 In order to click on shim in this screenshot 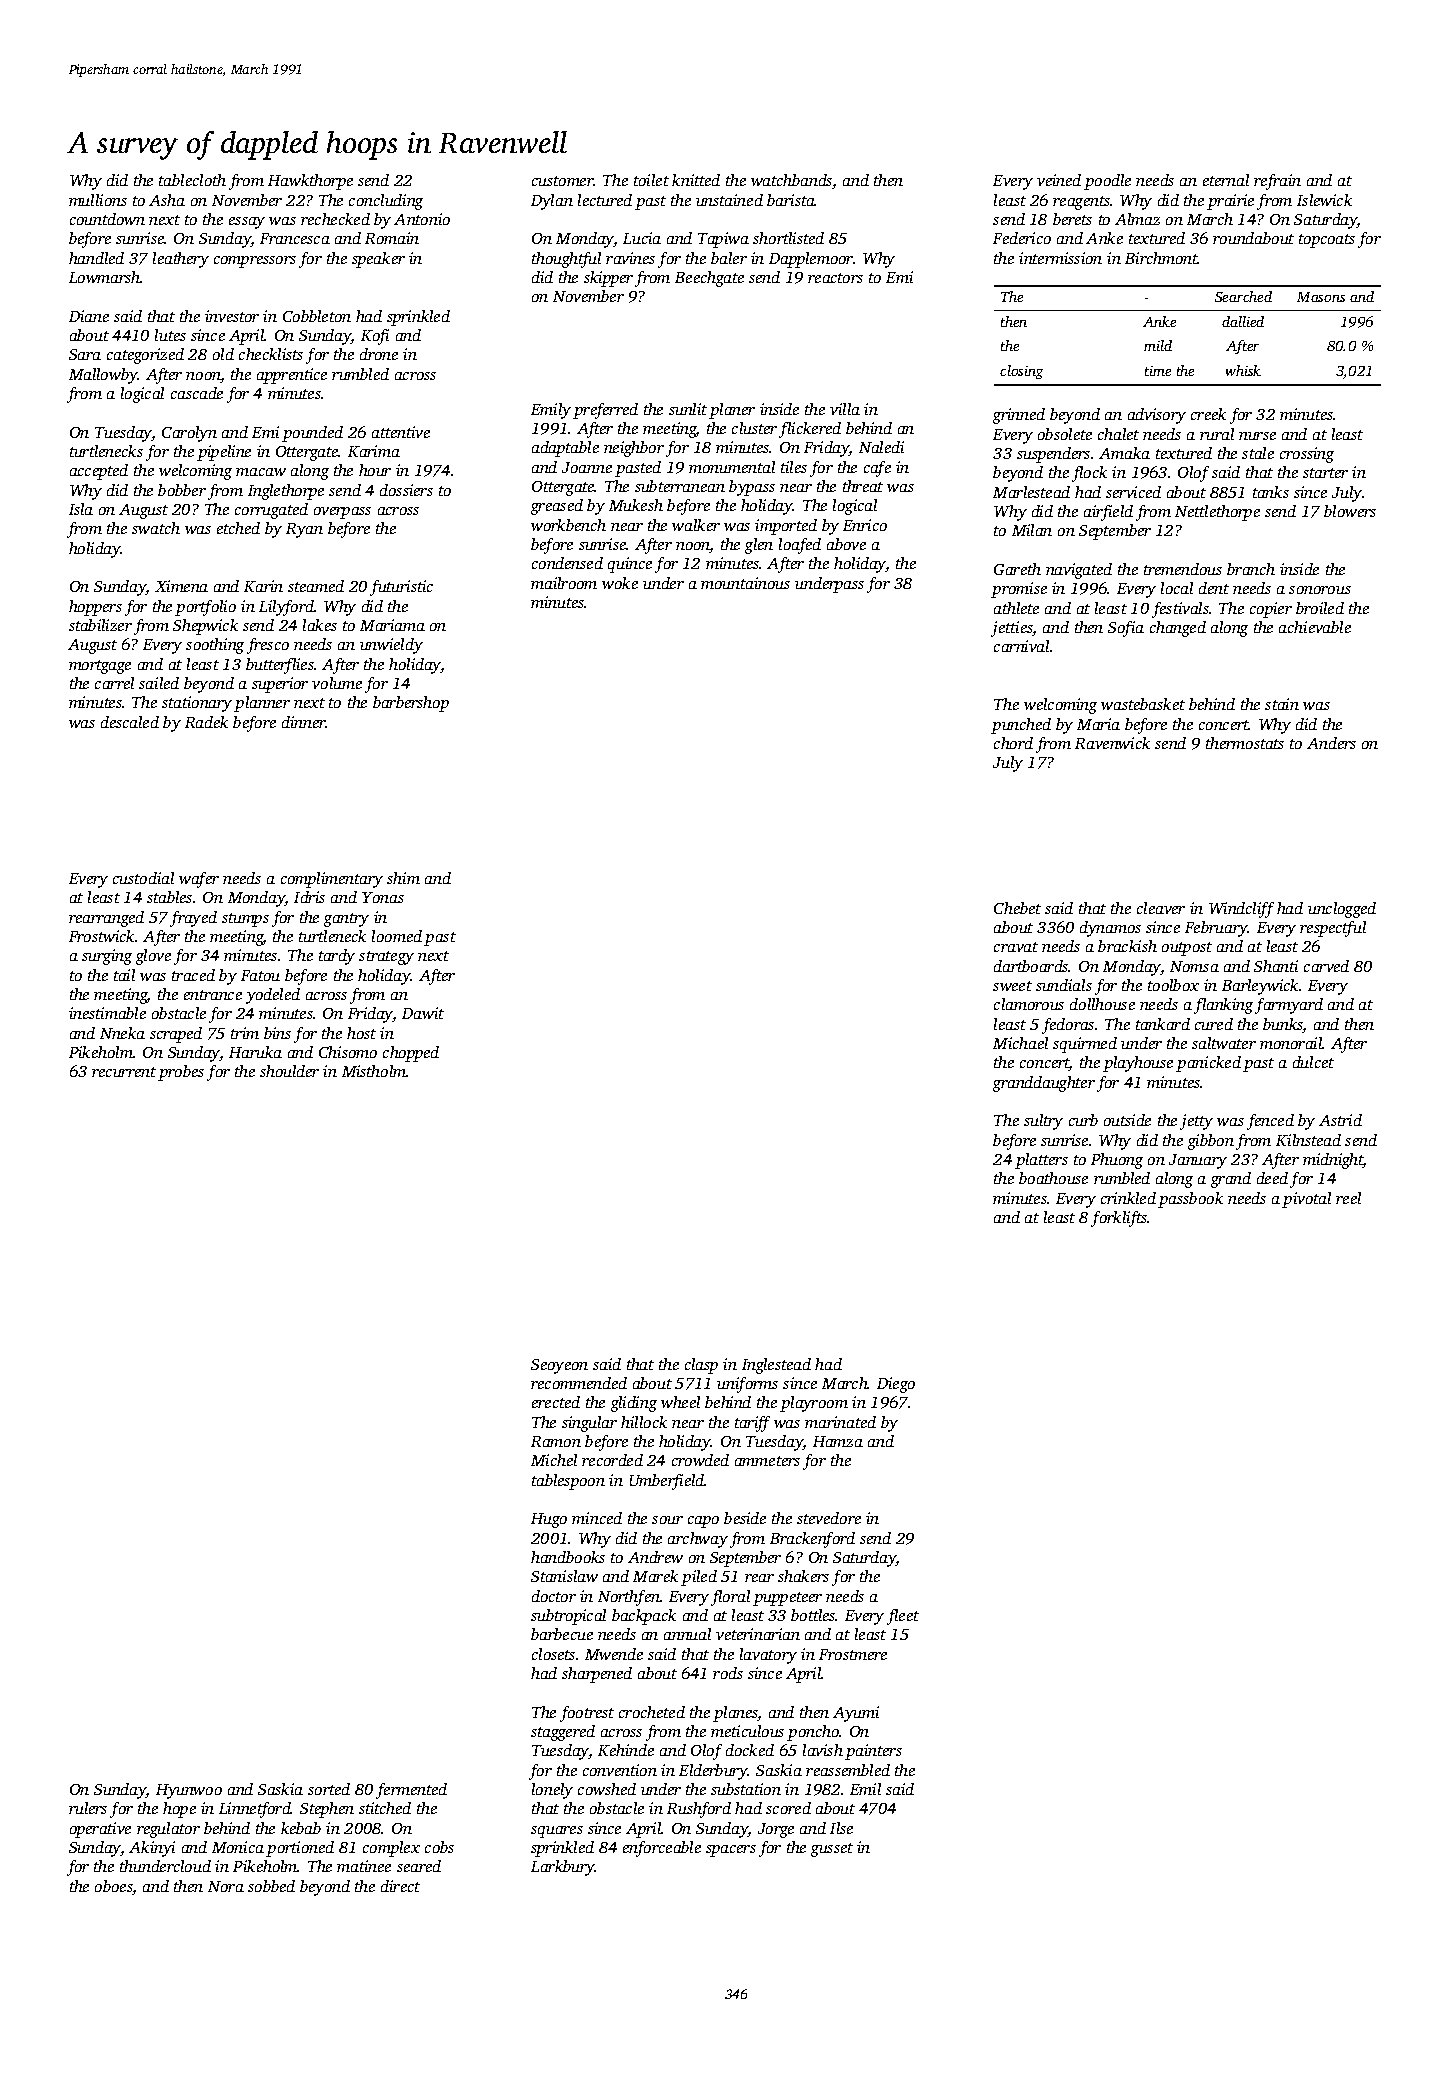, I will do `click(403, 878)`.
